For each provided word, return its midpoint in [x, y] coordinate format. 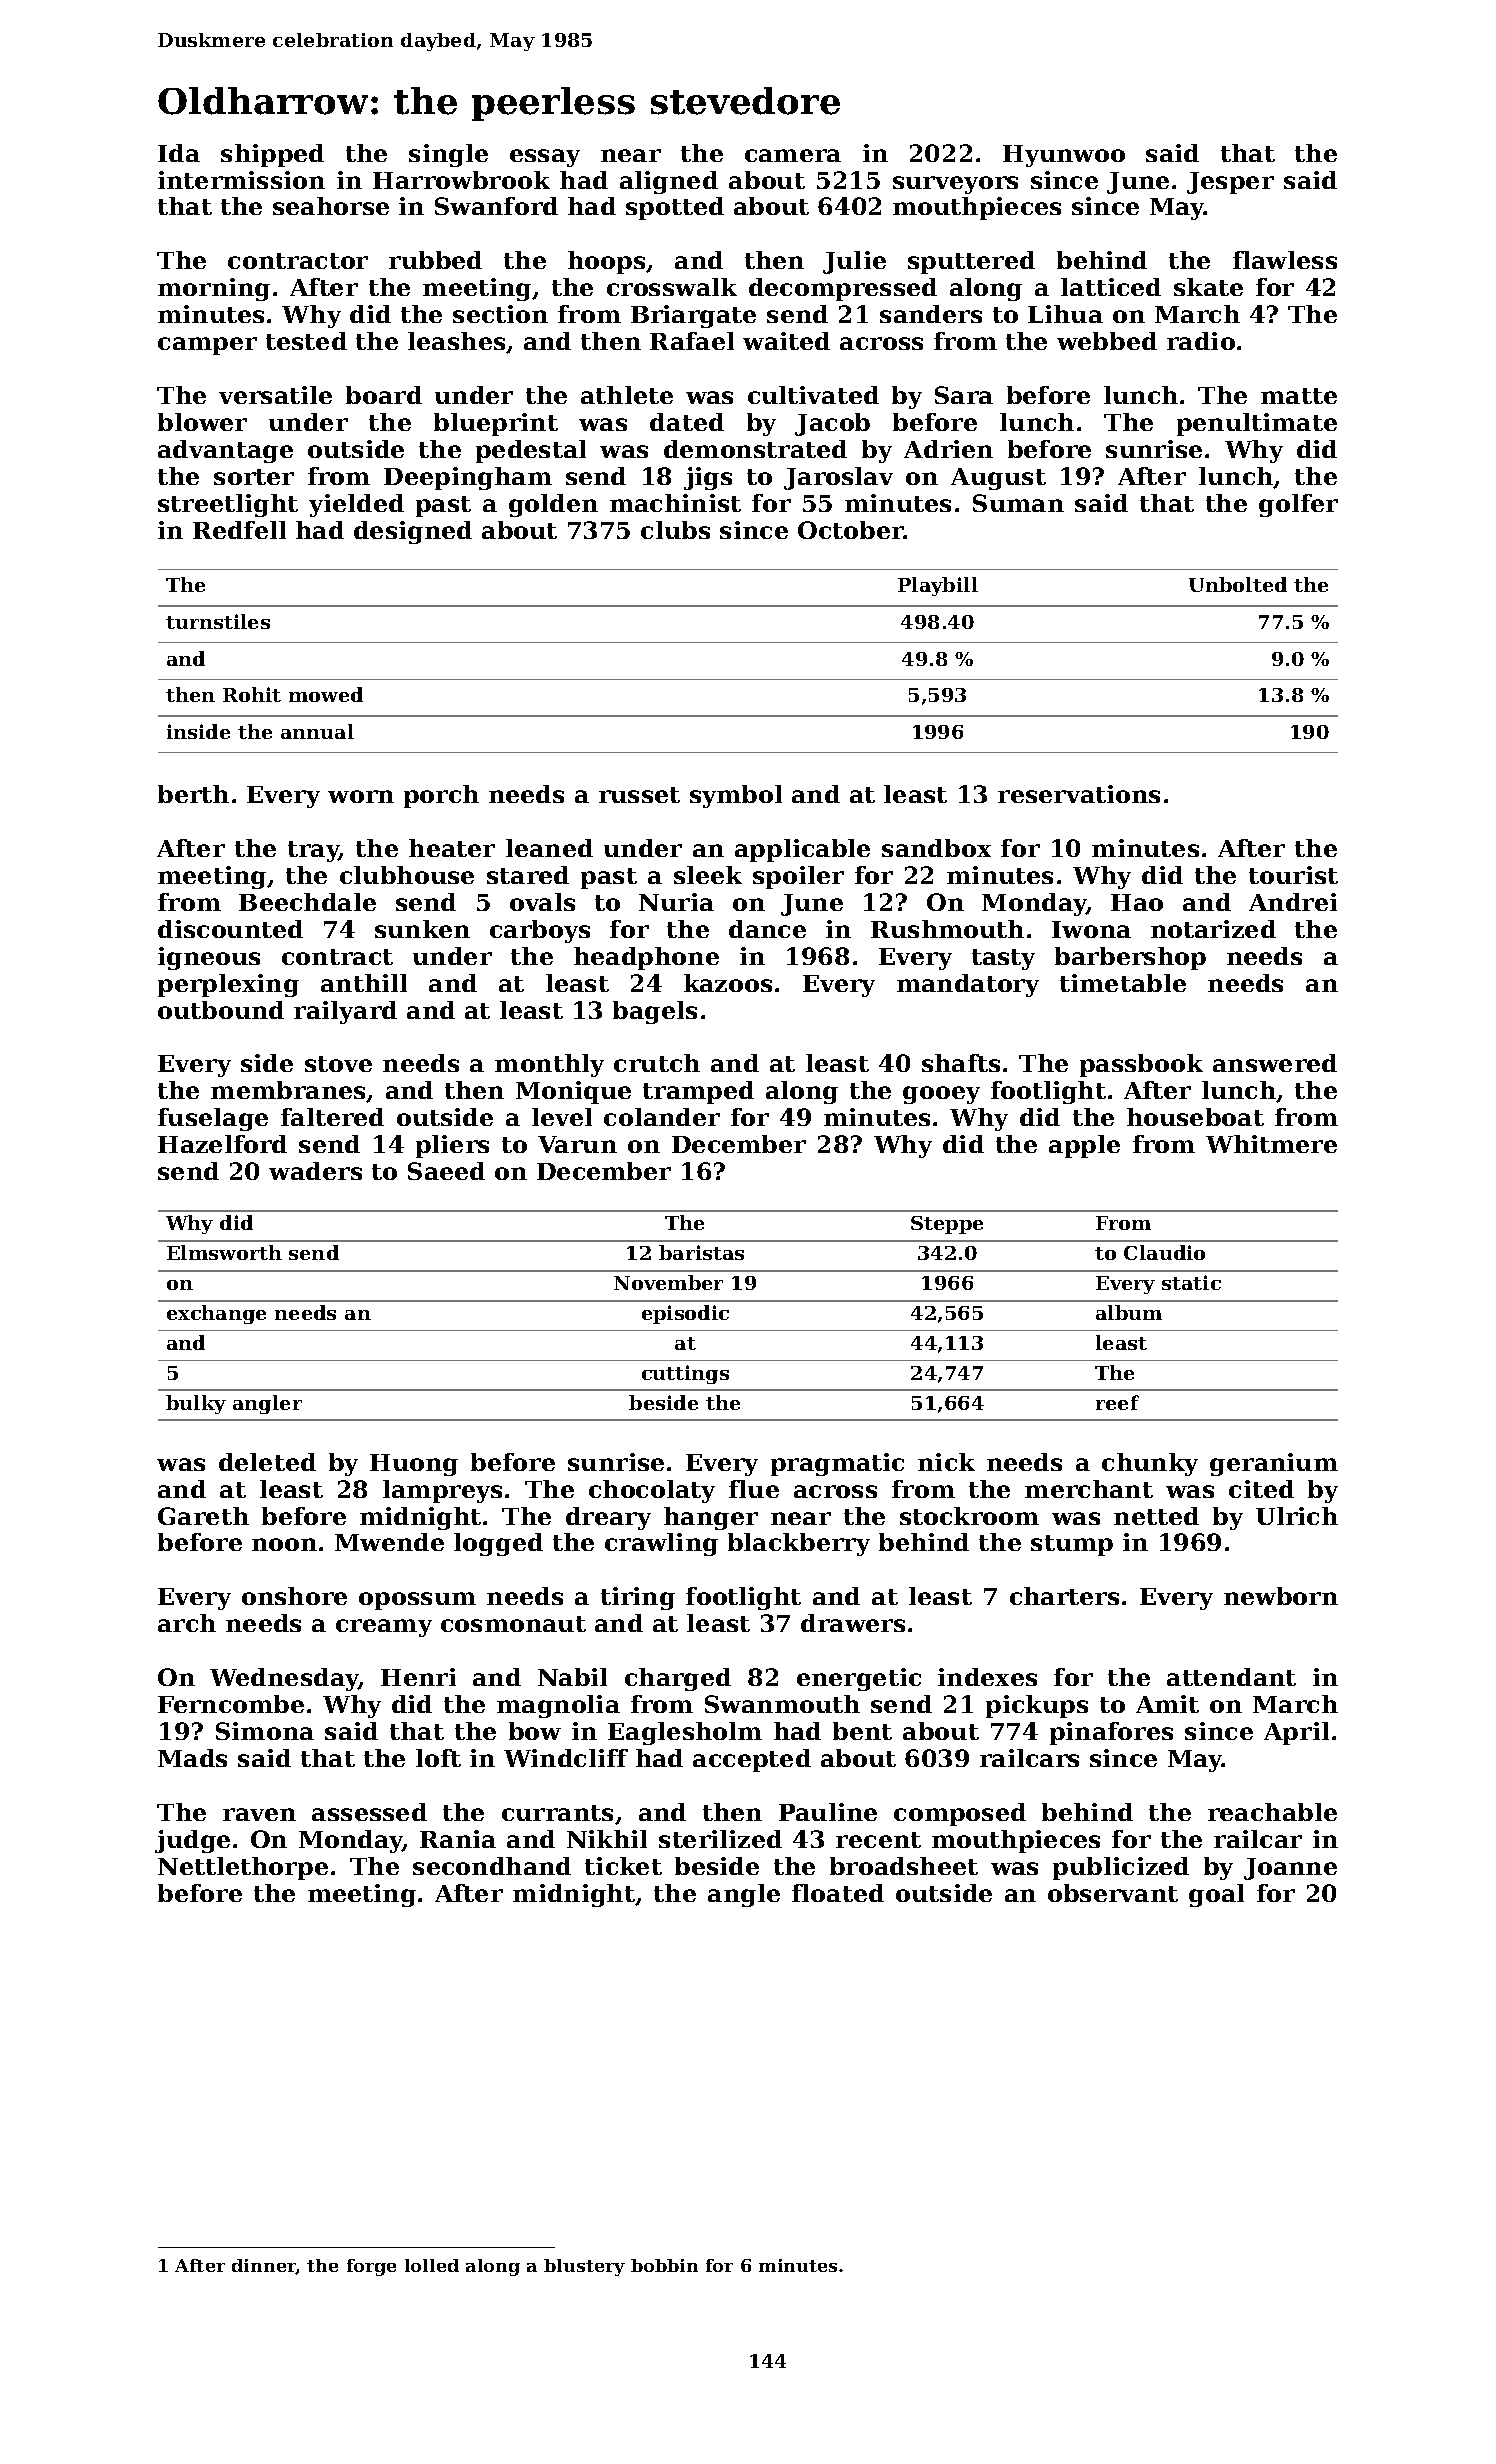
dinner [264, 2266]
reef [1117, 1402]
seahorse [331, 206]
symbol [736, 796]
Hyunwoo [1064, 156]
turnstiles [218, 621]
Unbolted [1238, 584]
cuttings [685, 1374]
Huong [414, 1465]
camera [793, 155]
